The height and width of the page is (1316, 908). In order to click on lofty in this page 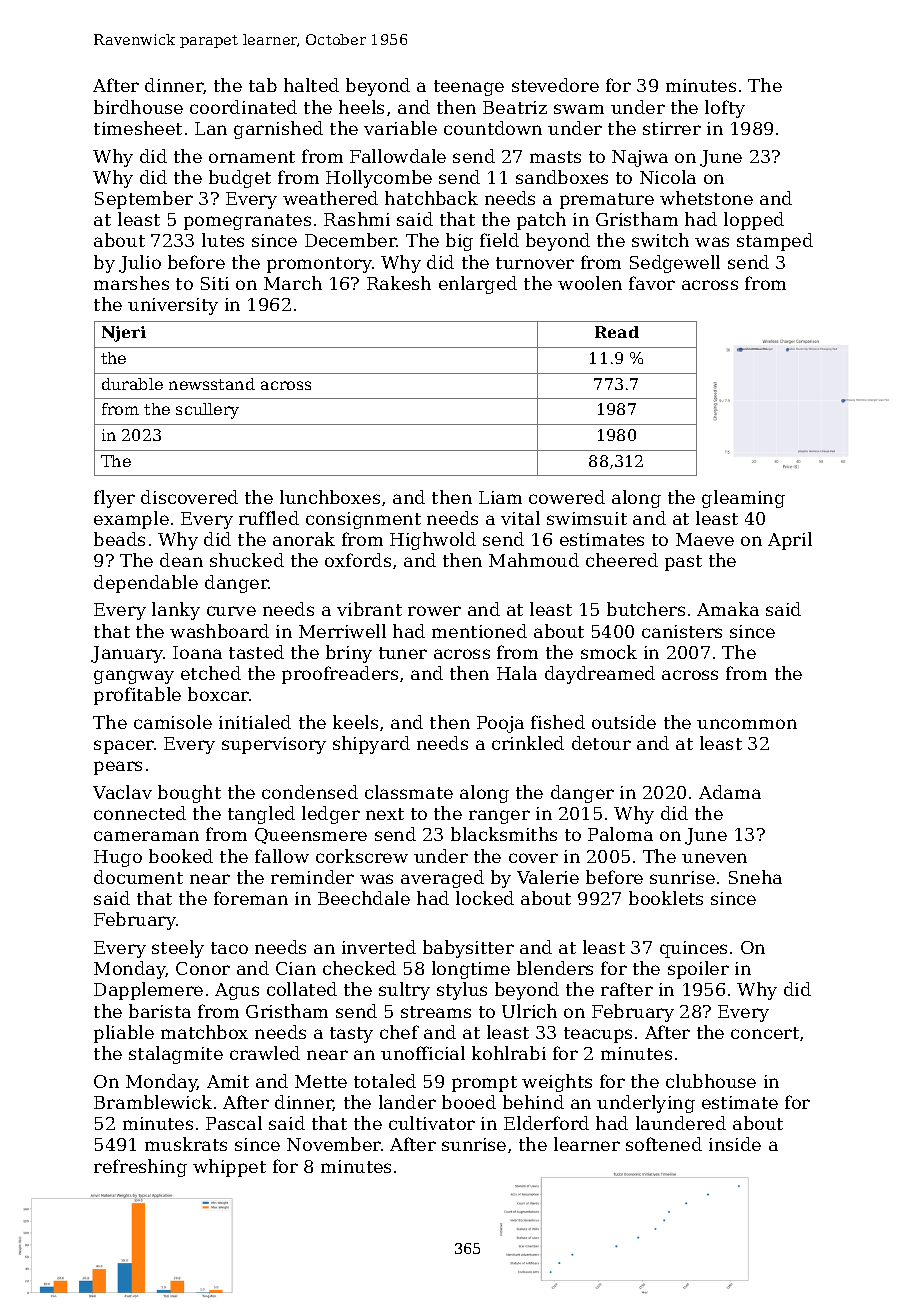, I will do `click(725, 109)`.
